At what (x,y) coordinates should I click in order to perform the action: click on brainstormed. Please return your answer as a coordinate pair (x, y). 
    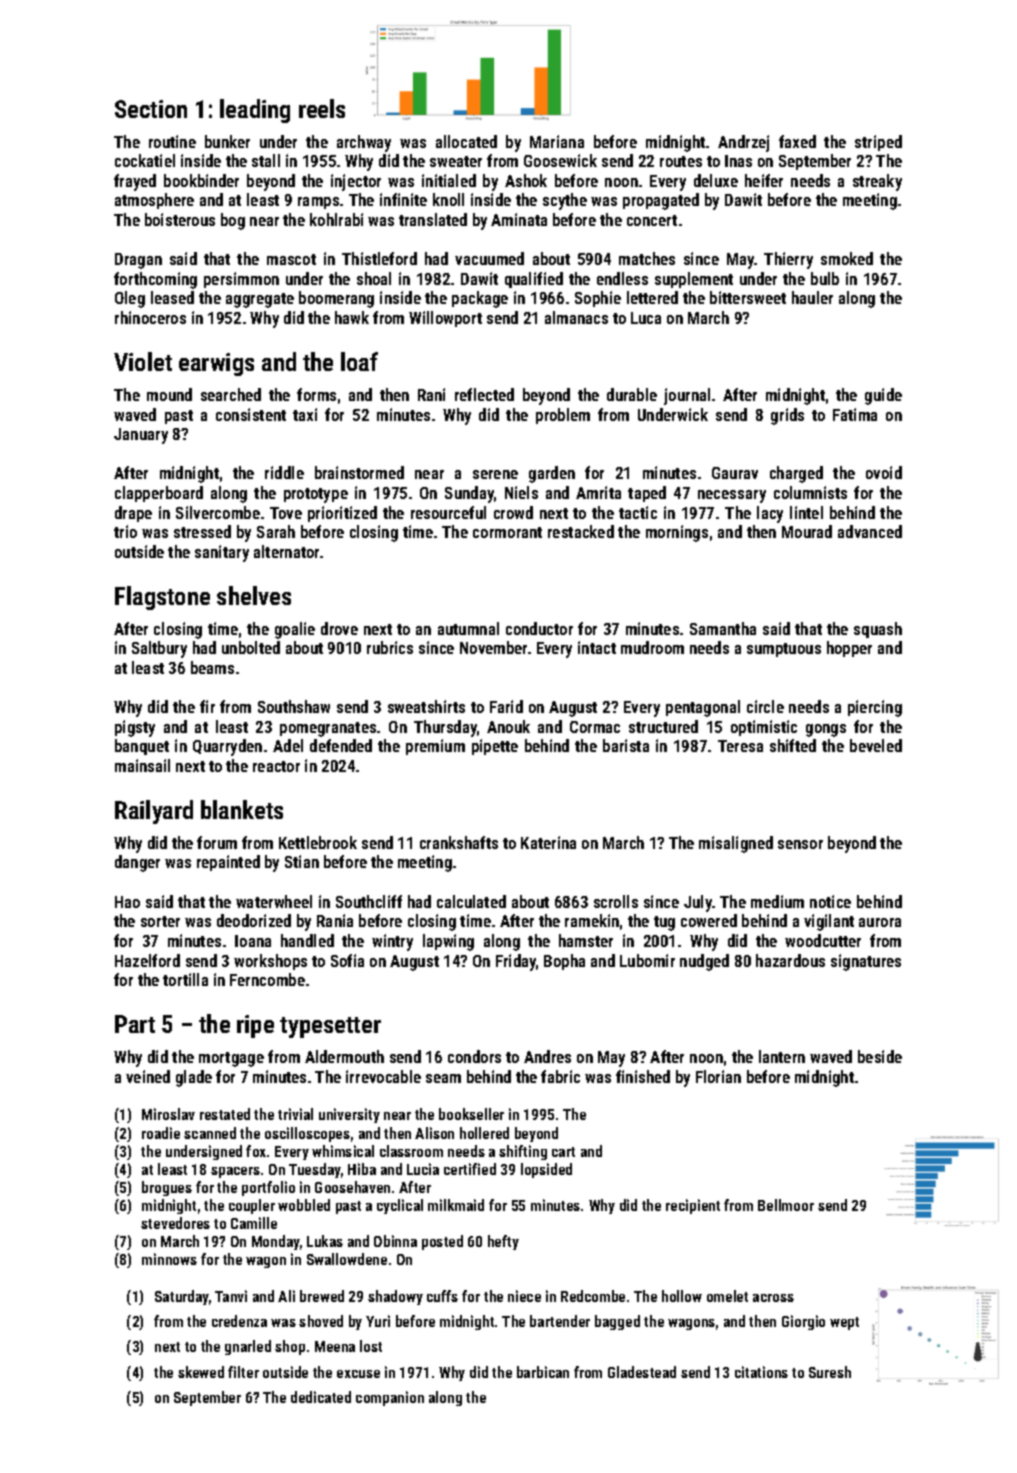
    Looking at the image, I should click on (359, 472).
